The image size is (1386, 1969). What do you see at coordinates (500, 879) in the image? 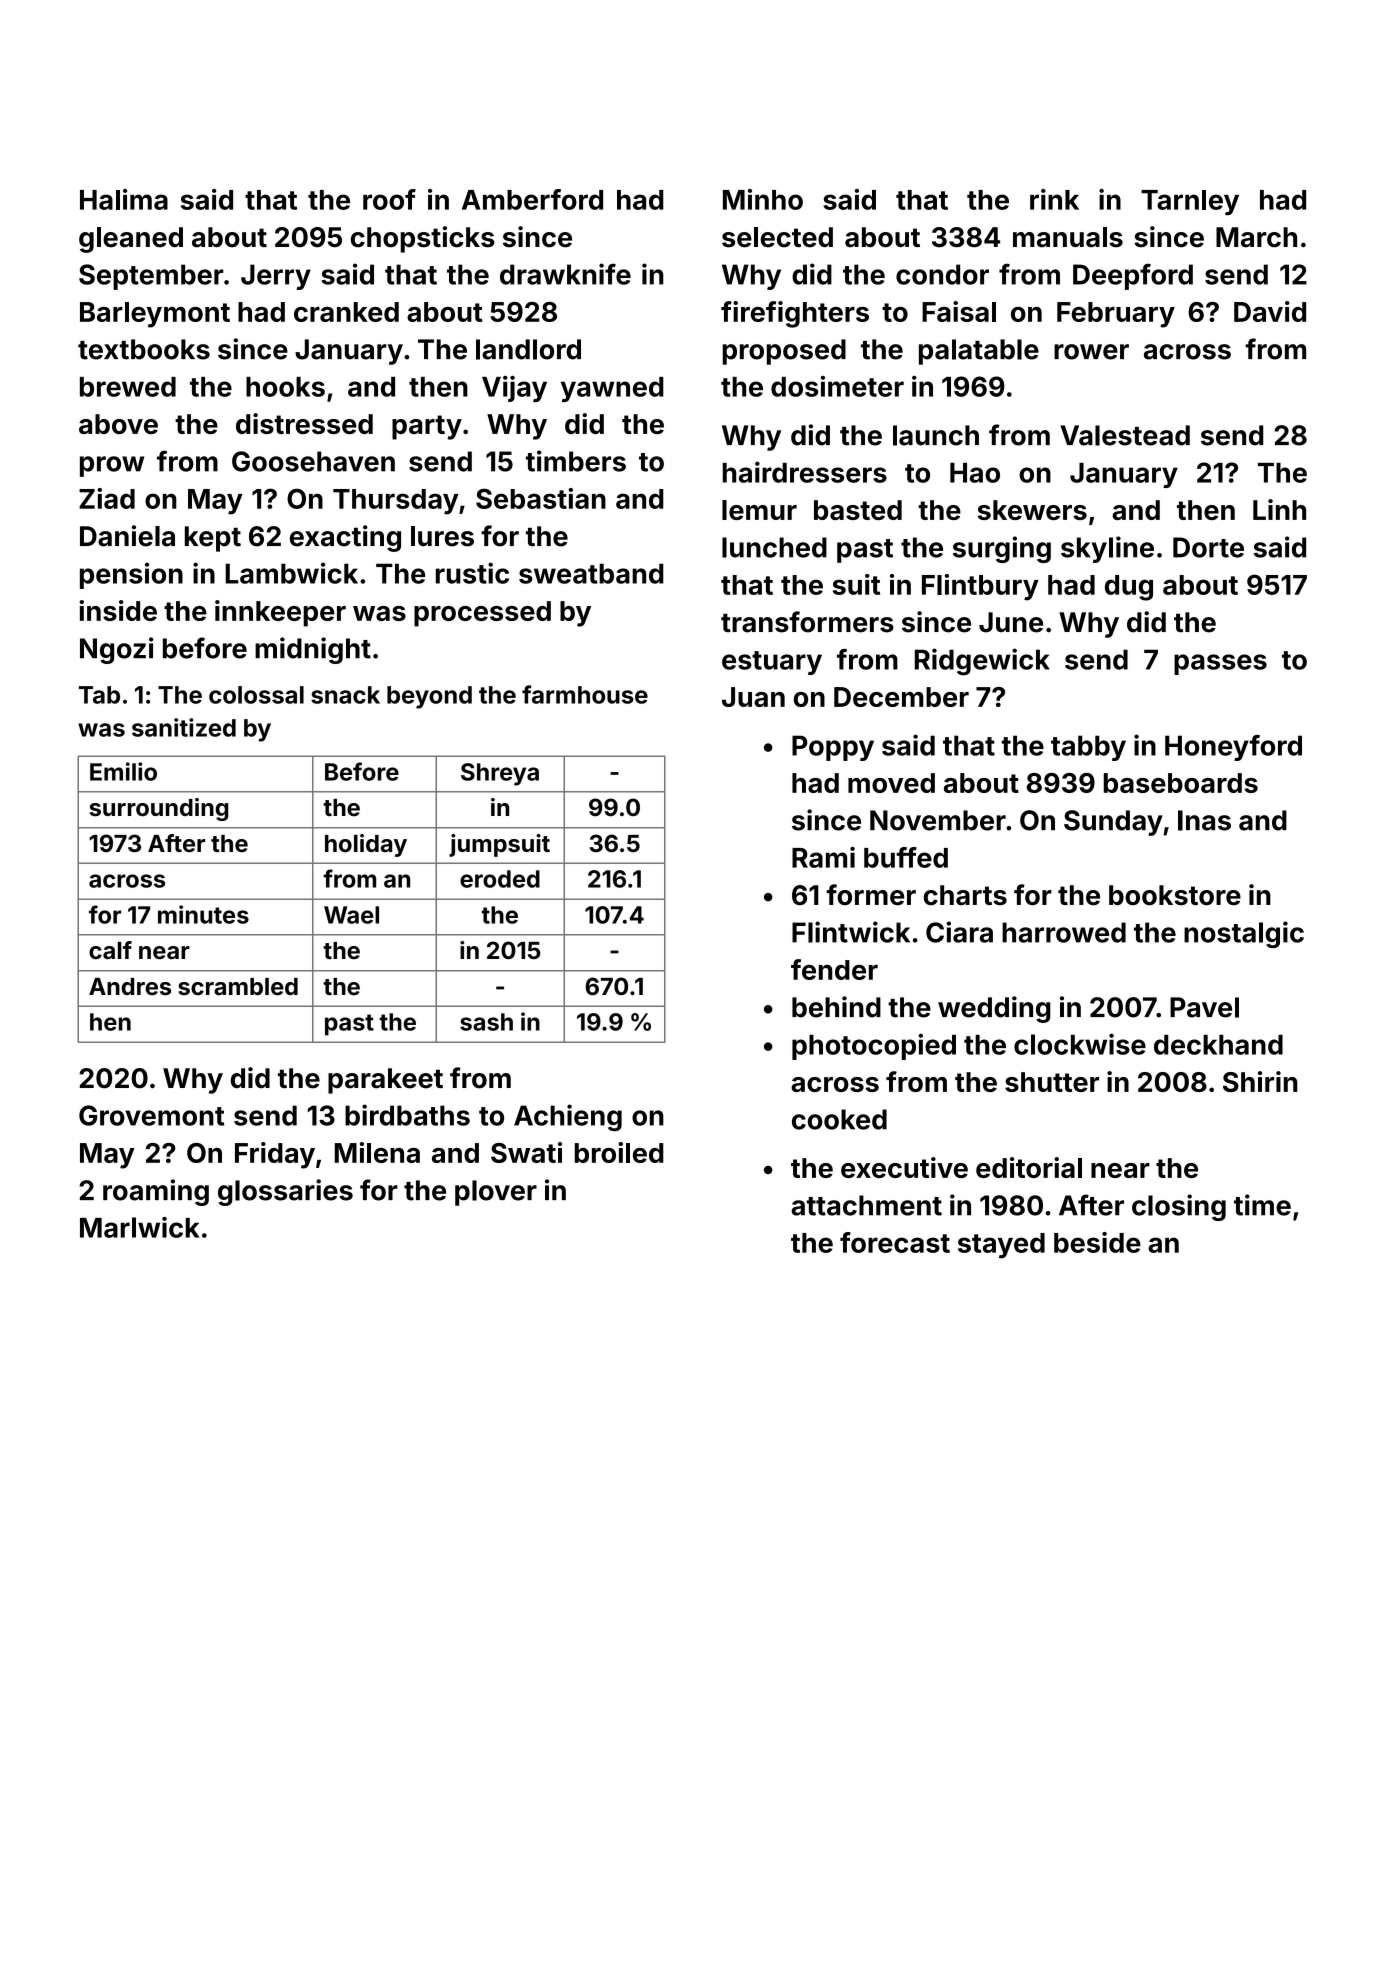
I see `eroded` at bounding box center [500, 879].
